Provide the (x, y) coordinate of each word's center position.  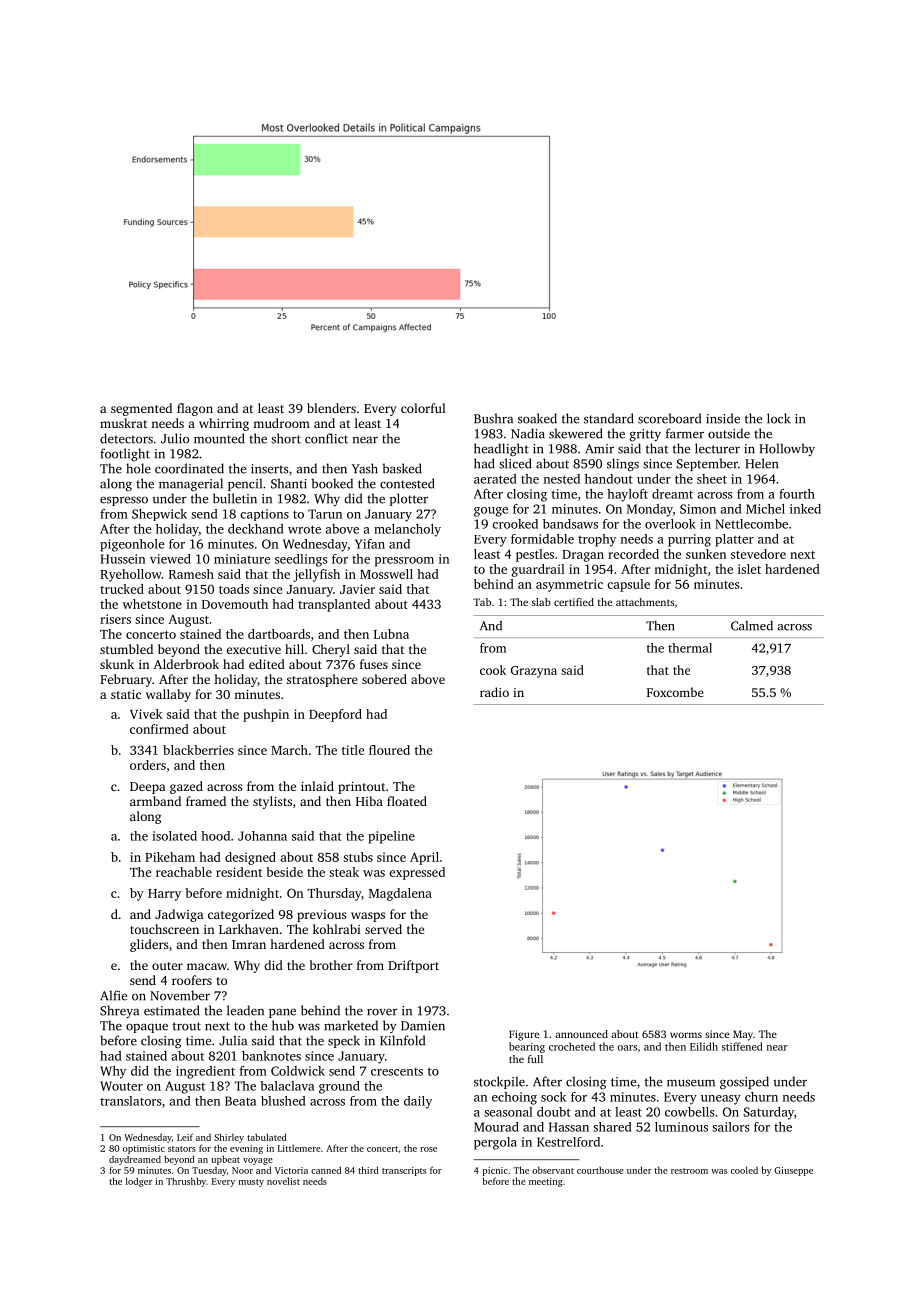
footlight (125, 454)
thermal (690, 648)
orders (148, 765)
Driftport (413, 966)
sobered (384, 679)
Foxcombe (675, 692)
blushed (283, 1101)
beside (284, 872)
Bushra (493, 418)
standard (609, 418)
